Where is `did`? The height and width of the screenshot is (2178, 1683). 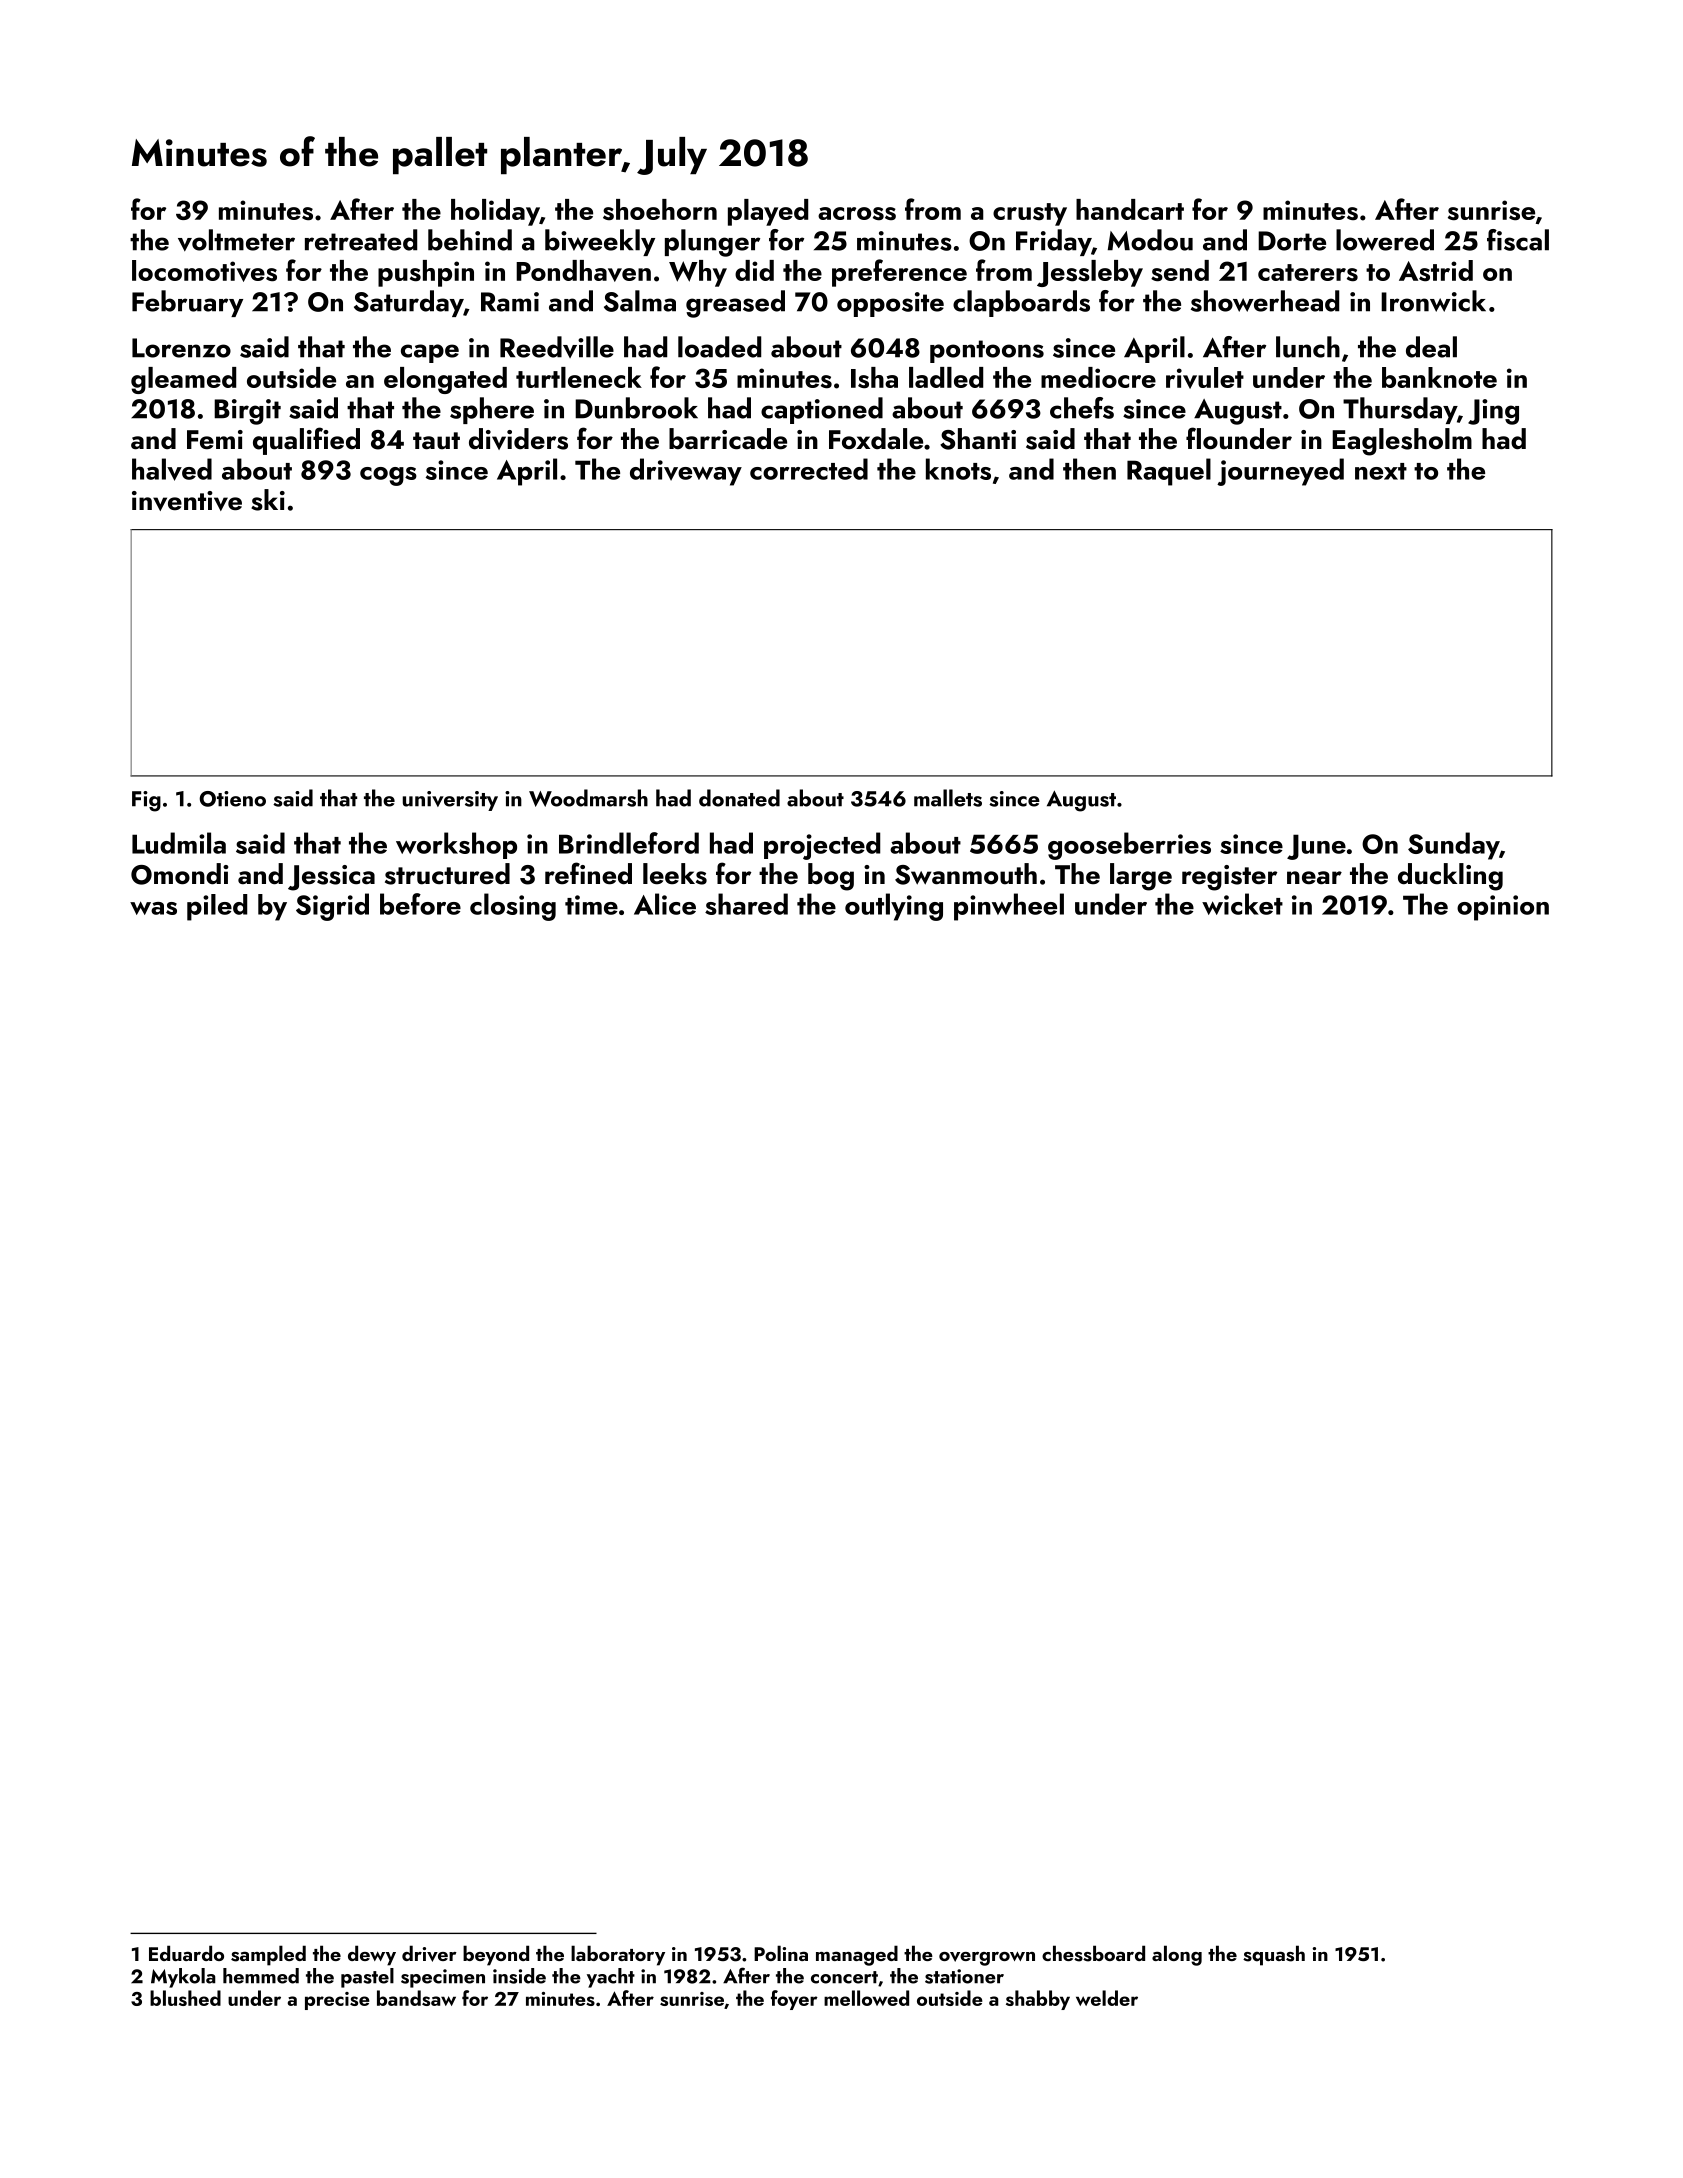 did is located at coordinates (754, 270).
